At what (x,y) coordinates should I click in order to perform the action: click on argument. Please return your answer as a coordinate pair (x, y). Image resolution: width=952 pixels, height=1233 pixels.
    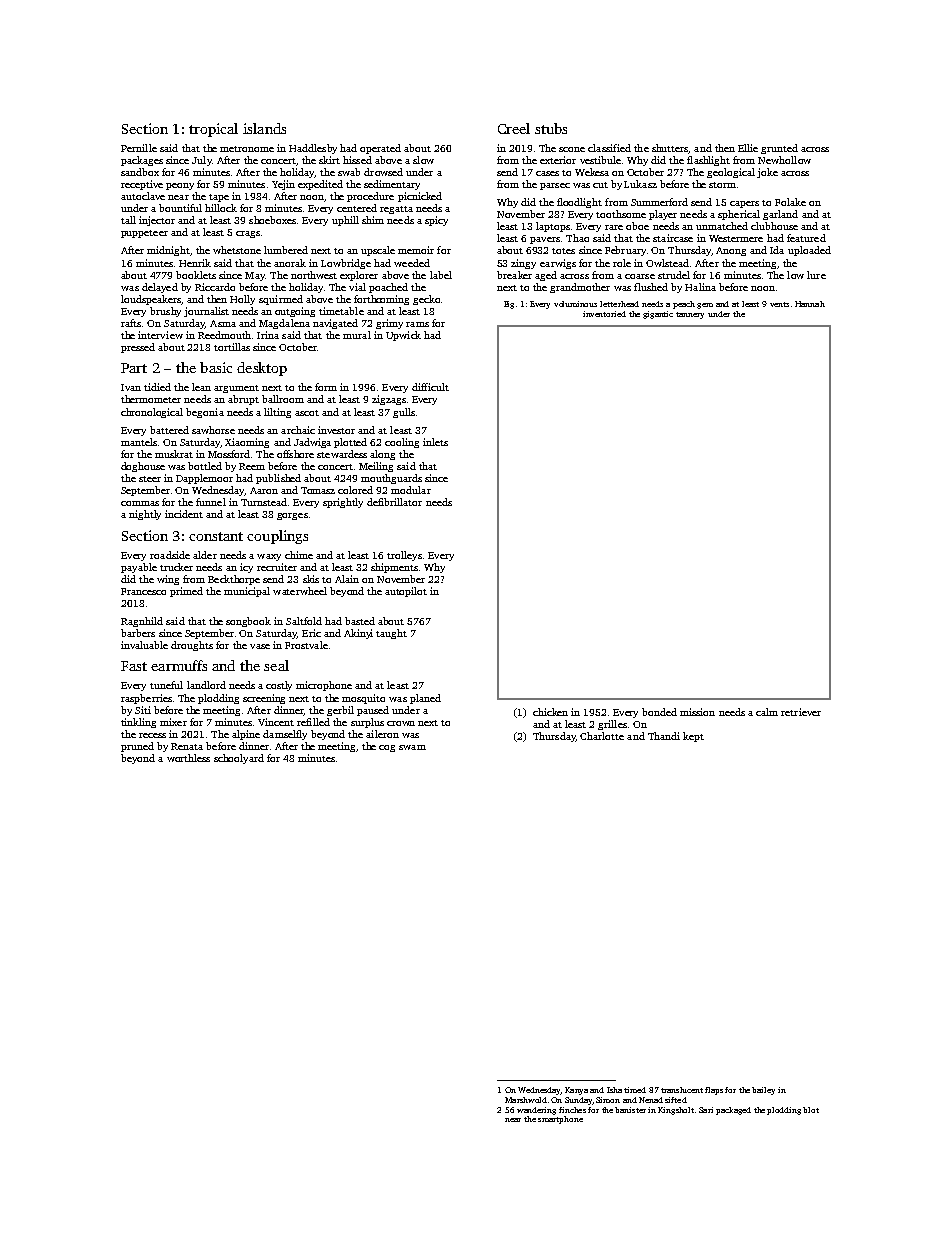
    Looking at the image, I should click on (236, 389).
